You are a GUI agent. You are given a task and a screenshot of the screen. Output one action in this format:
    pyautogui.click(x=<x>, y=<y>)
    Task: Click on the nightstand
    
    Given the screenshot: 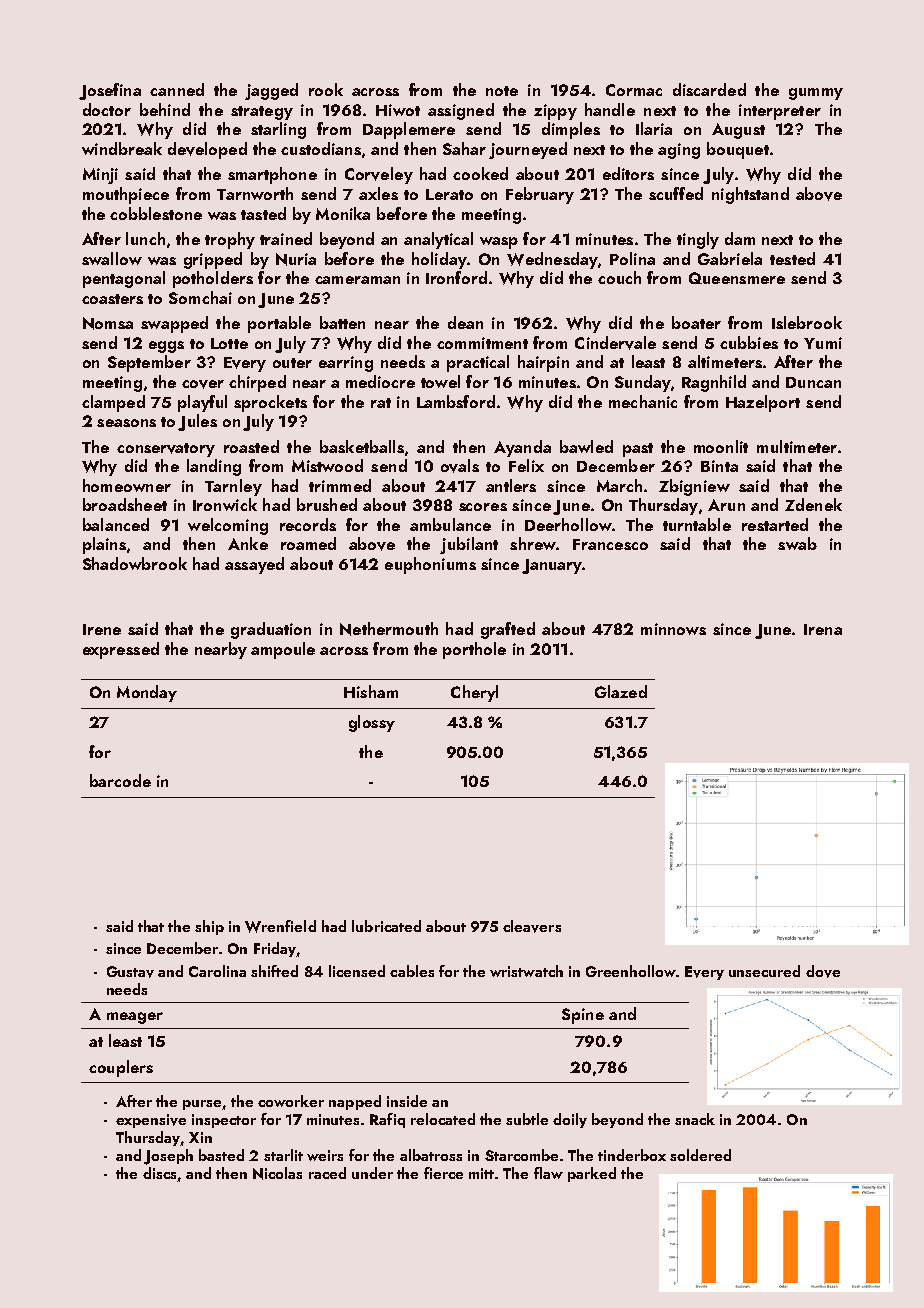 What is the action you would take?
    pyautogui.click(x=750, y=195)
